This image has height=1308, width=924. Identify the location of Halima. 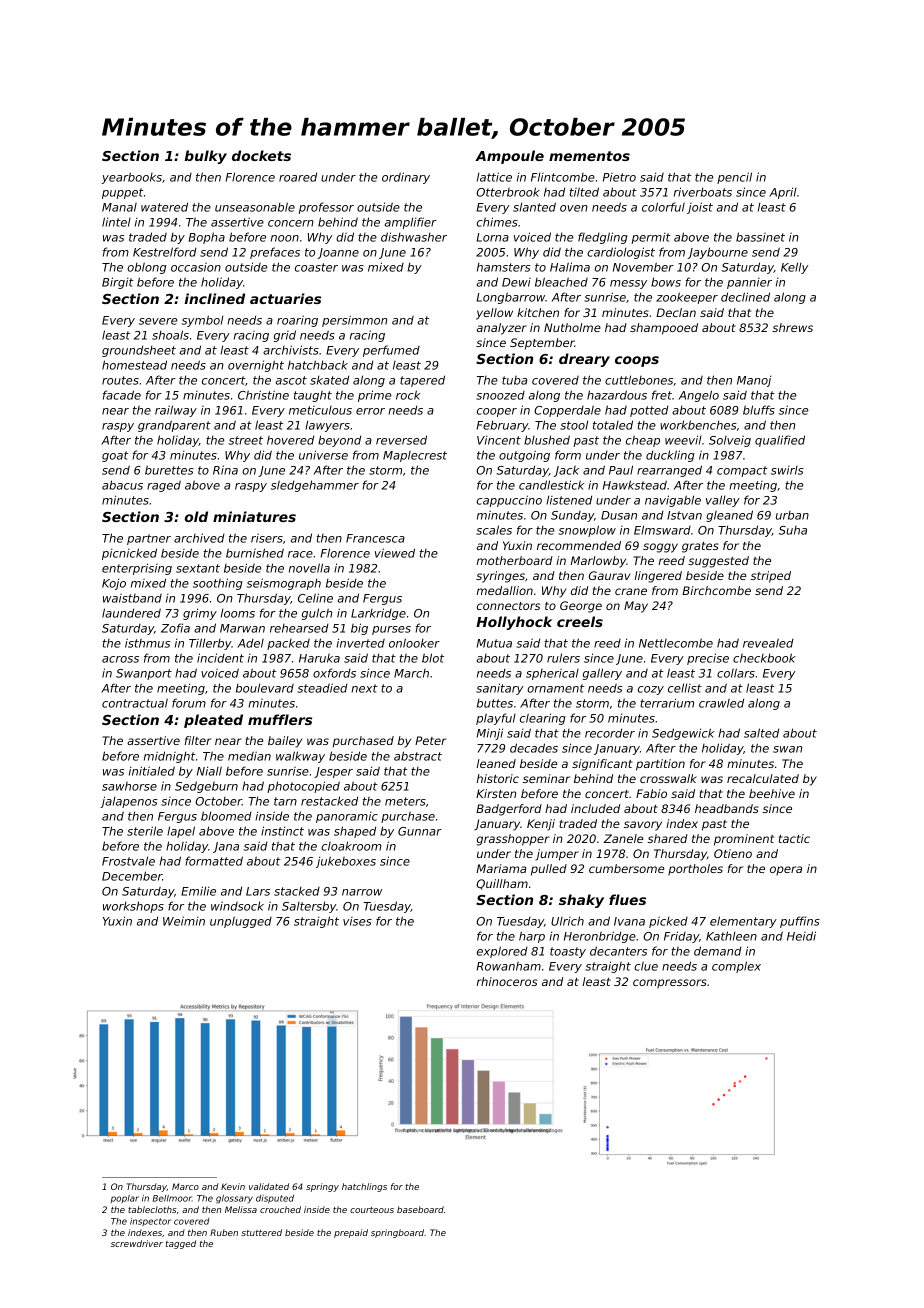
(570, 267).
